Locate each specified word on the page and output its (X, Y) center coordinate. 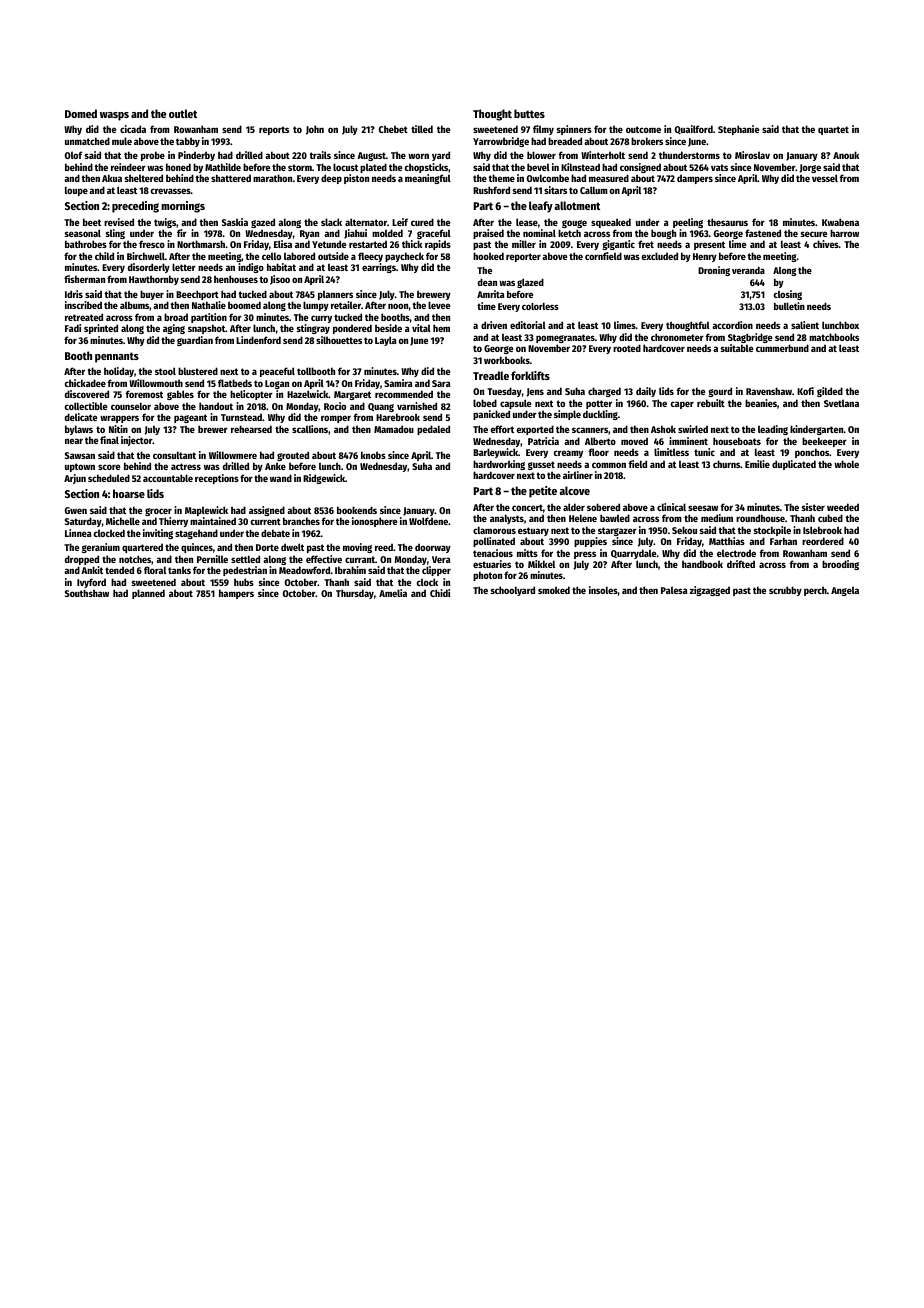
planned (148, 594)
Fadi (73, 328)
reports (274, 130)
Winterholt (603, 155)
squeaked (611, 223)
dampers (695, 179)
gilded (830, 392)
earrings (379, 268)
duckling (600, 415)
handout (216, 406)
